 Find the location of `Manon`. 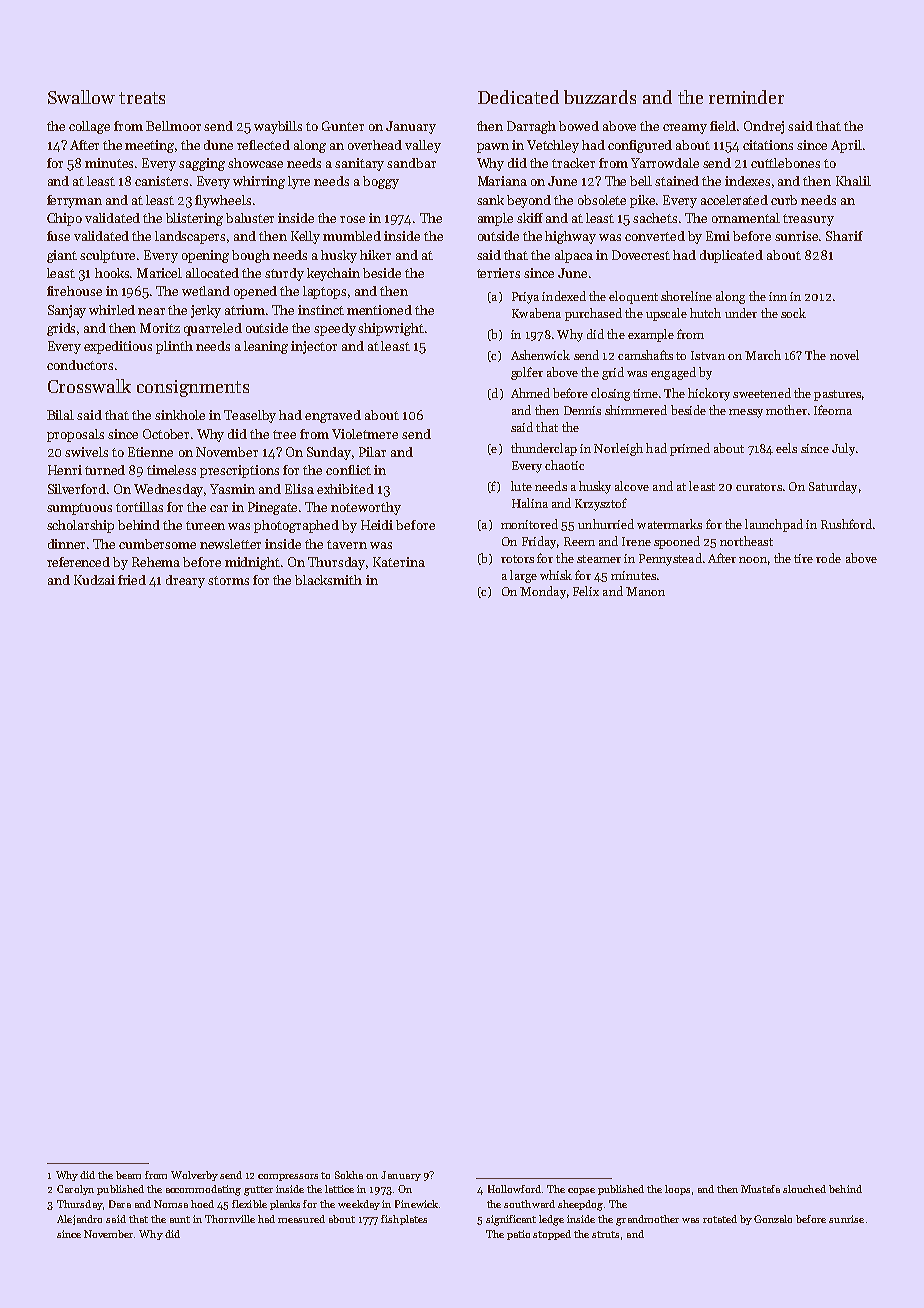

Manon is located at coordinates (645, 591).
